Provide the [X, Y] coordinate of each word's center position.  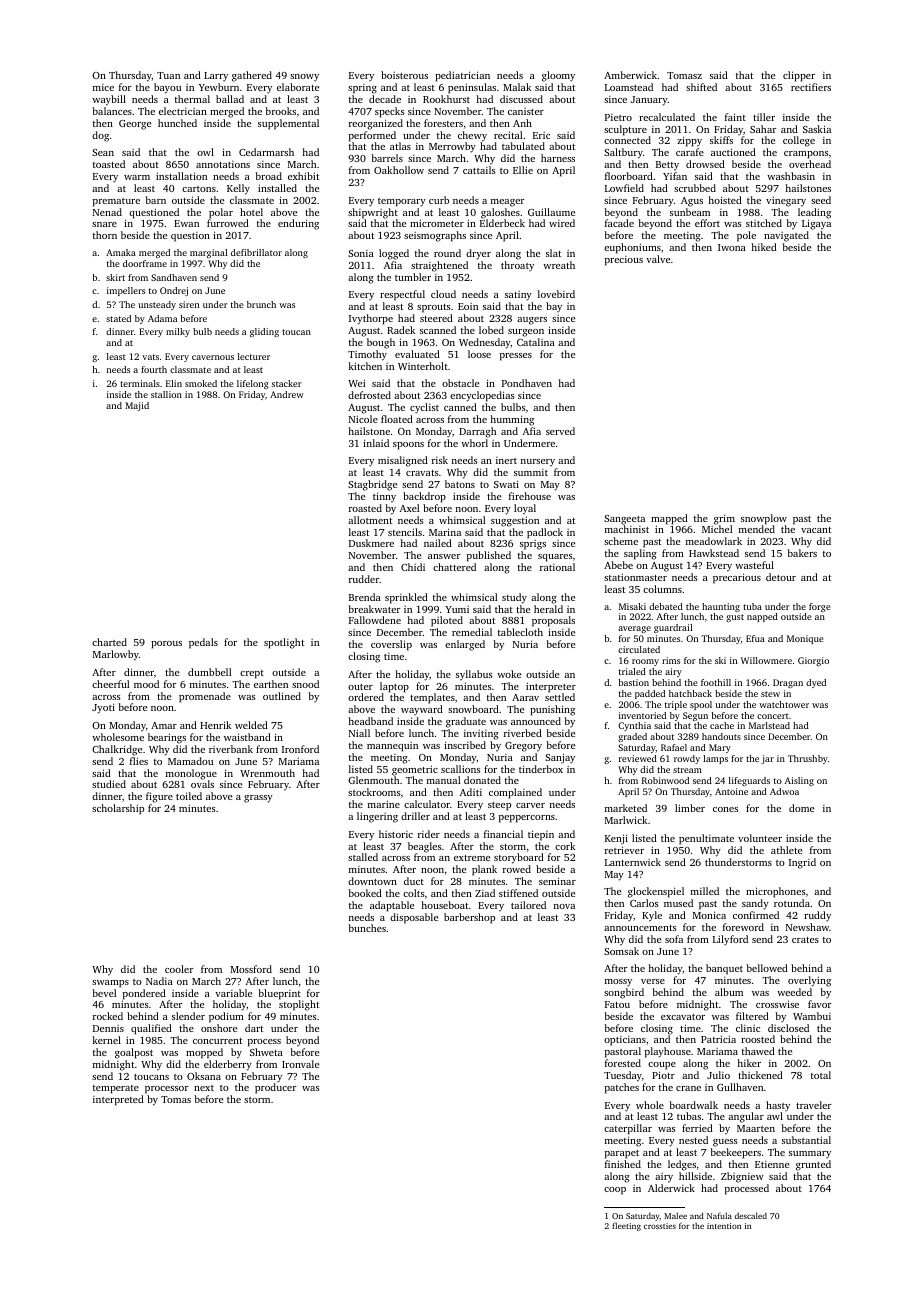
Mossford [251, 969]
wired [562, 223]
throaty [517, 266]
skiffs [721, 140]
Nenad [107, 212]
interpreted [118, 1100]
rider [429, 834]
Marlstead [769, 725]
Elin [174, 383]
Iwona [732, 247]
